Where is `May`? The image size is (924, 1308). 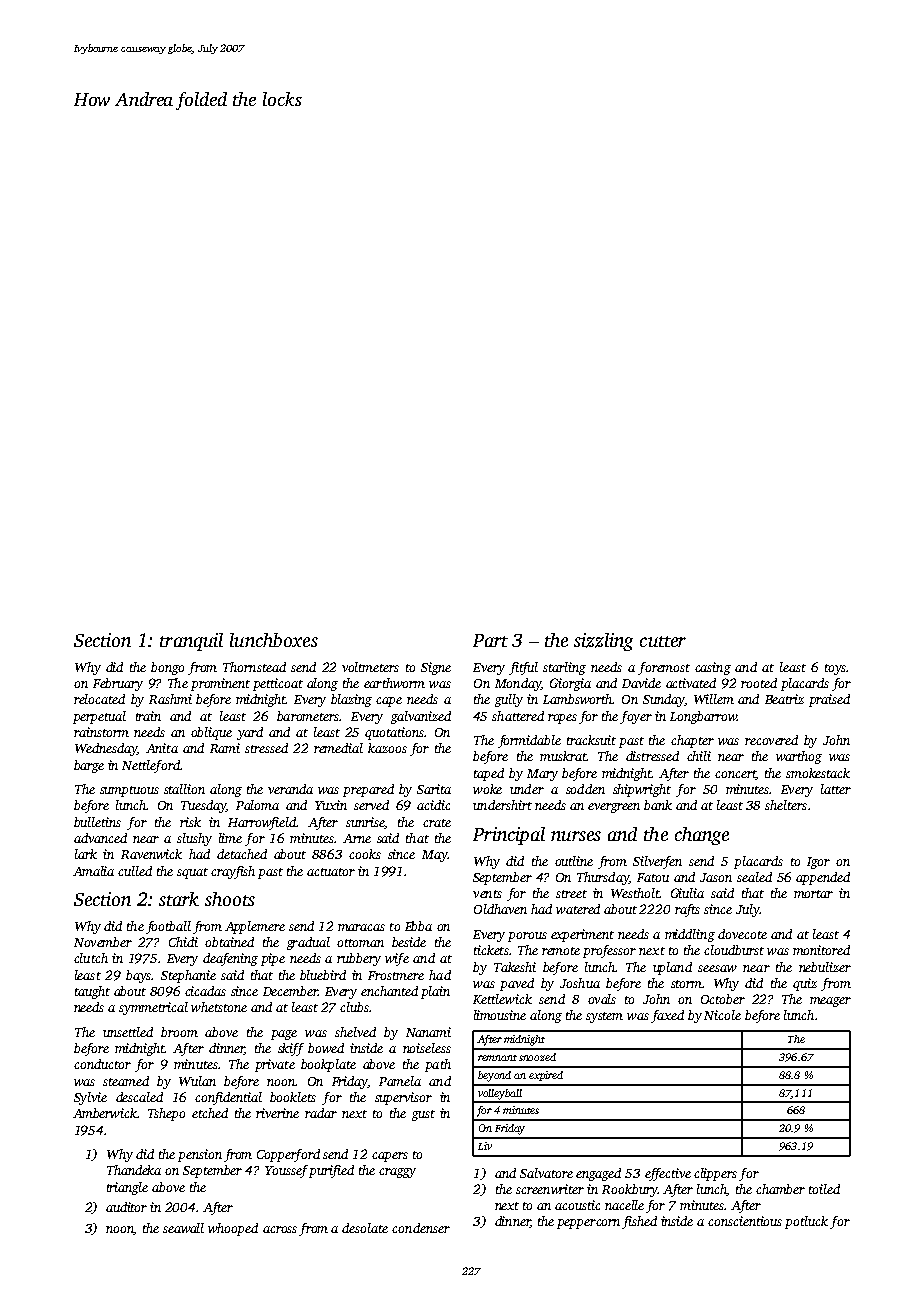 May is located at coordinates (435, 856).
